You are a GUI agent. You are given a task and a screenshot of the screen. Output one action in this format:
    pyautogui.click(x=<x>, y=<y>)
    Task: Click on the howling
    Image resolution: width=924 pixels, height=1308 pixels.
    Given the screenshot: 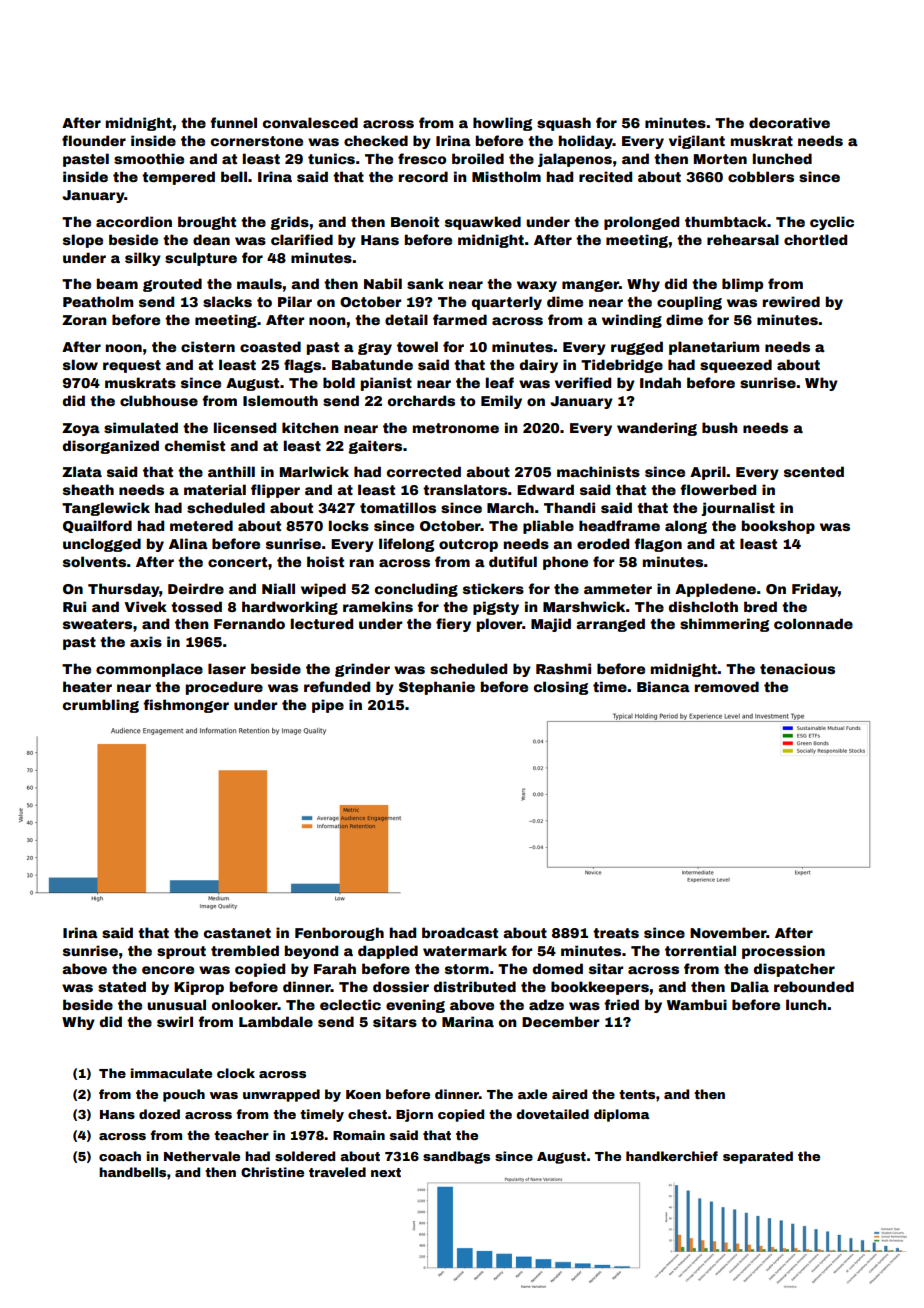 What is the action you would take?
    pyautogui.click(x=502, y=124)
